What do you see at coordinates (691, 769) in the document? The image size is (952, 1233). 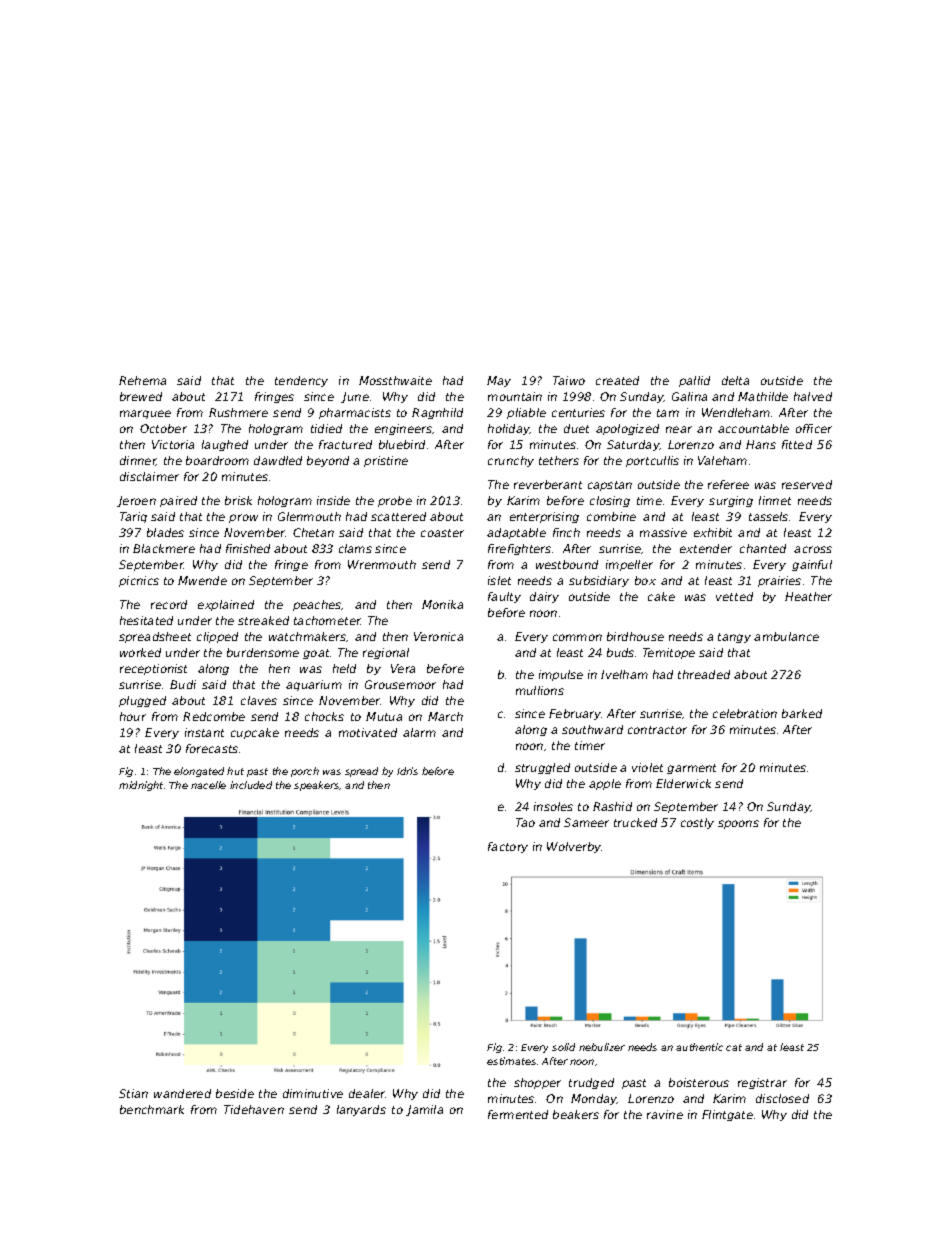 I see `garment` at bounding box center [691, 769].
